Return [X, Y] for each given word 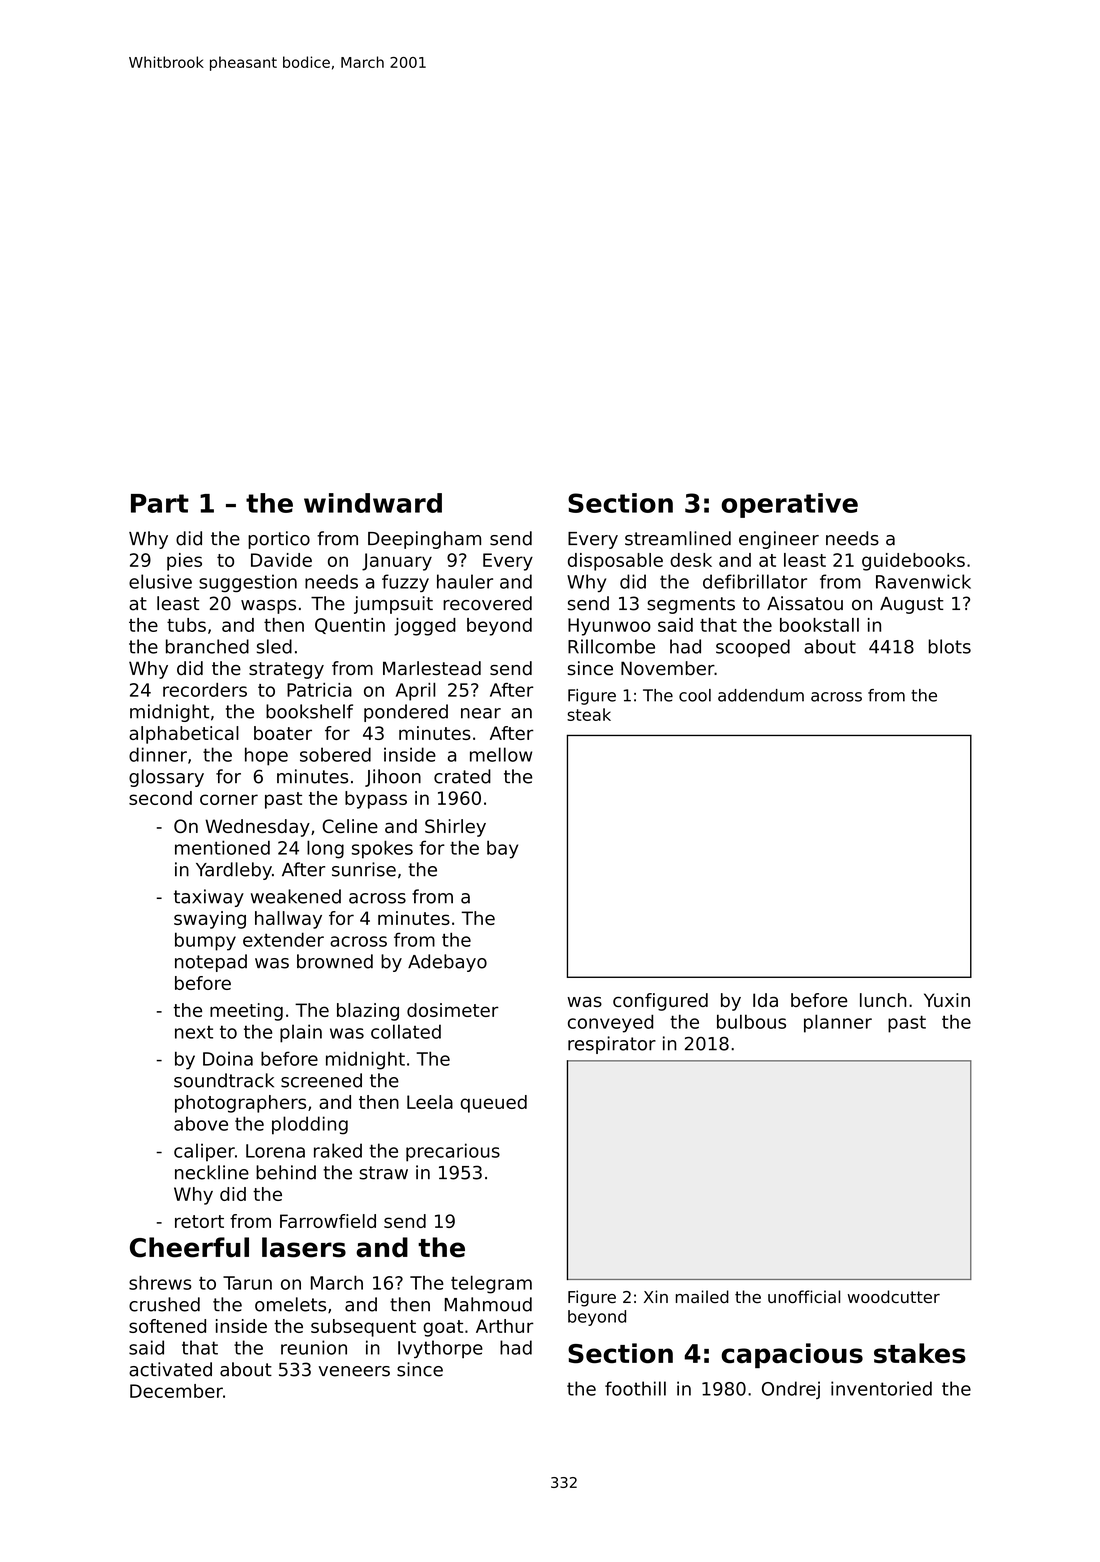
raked [338, 1150]
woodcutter [894, 1297]
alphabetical [184, 735]
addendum [761, 695]
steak [589, 714]
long [325, 849]
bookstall [819, 625]
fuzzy [405, 583]
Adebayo [447, 963]
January [397, 562]
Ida [765, 1000]
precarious [453, 1152]
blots [950, 646]
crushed [164, 1304]
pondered [406, 713]
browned [335, 961]
